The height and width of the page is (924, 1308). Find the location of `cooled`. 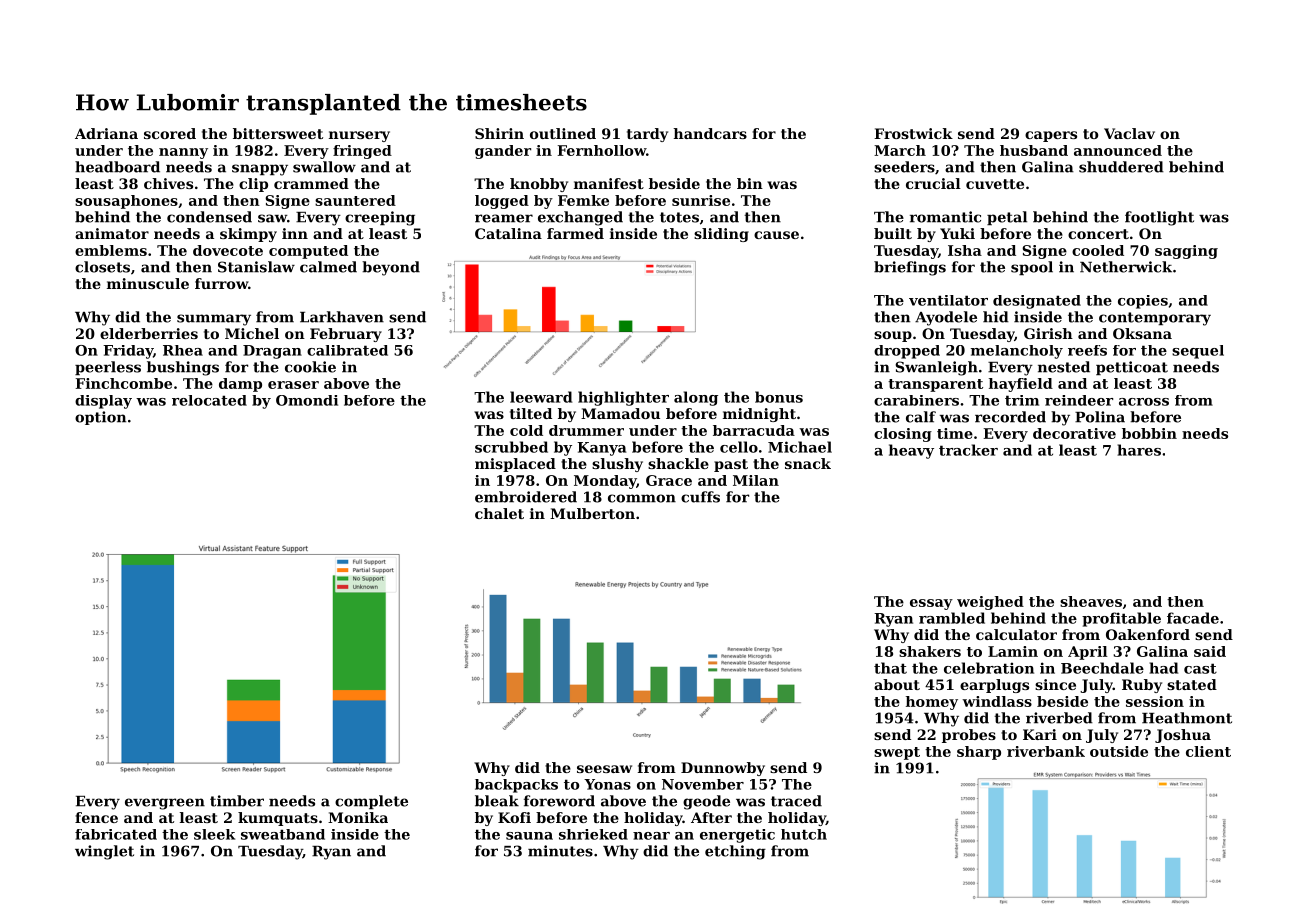

cooled is located at coordinates (1098, 250).
